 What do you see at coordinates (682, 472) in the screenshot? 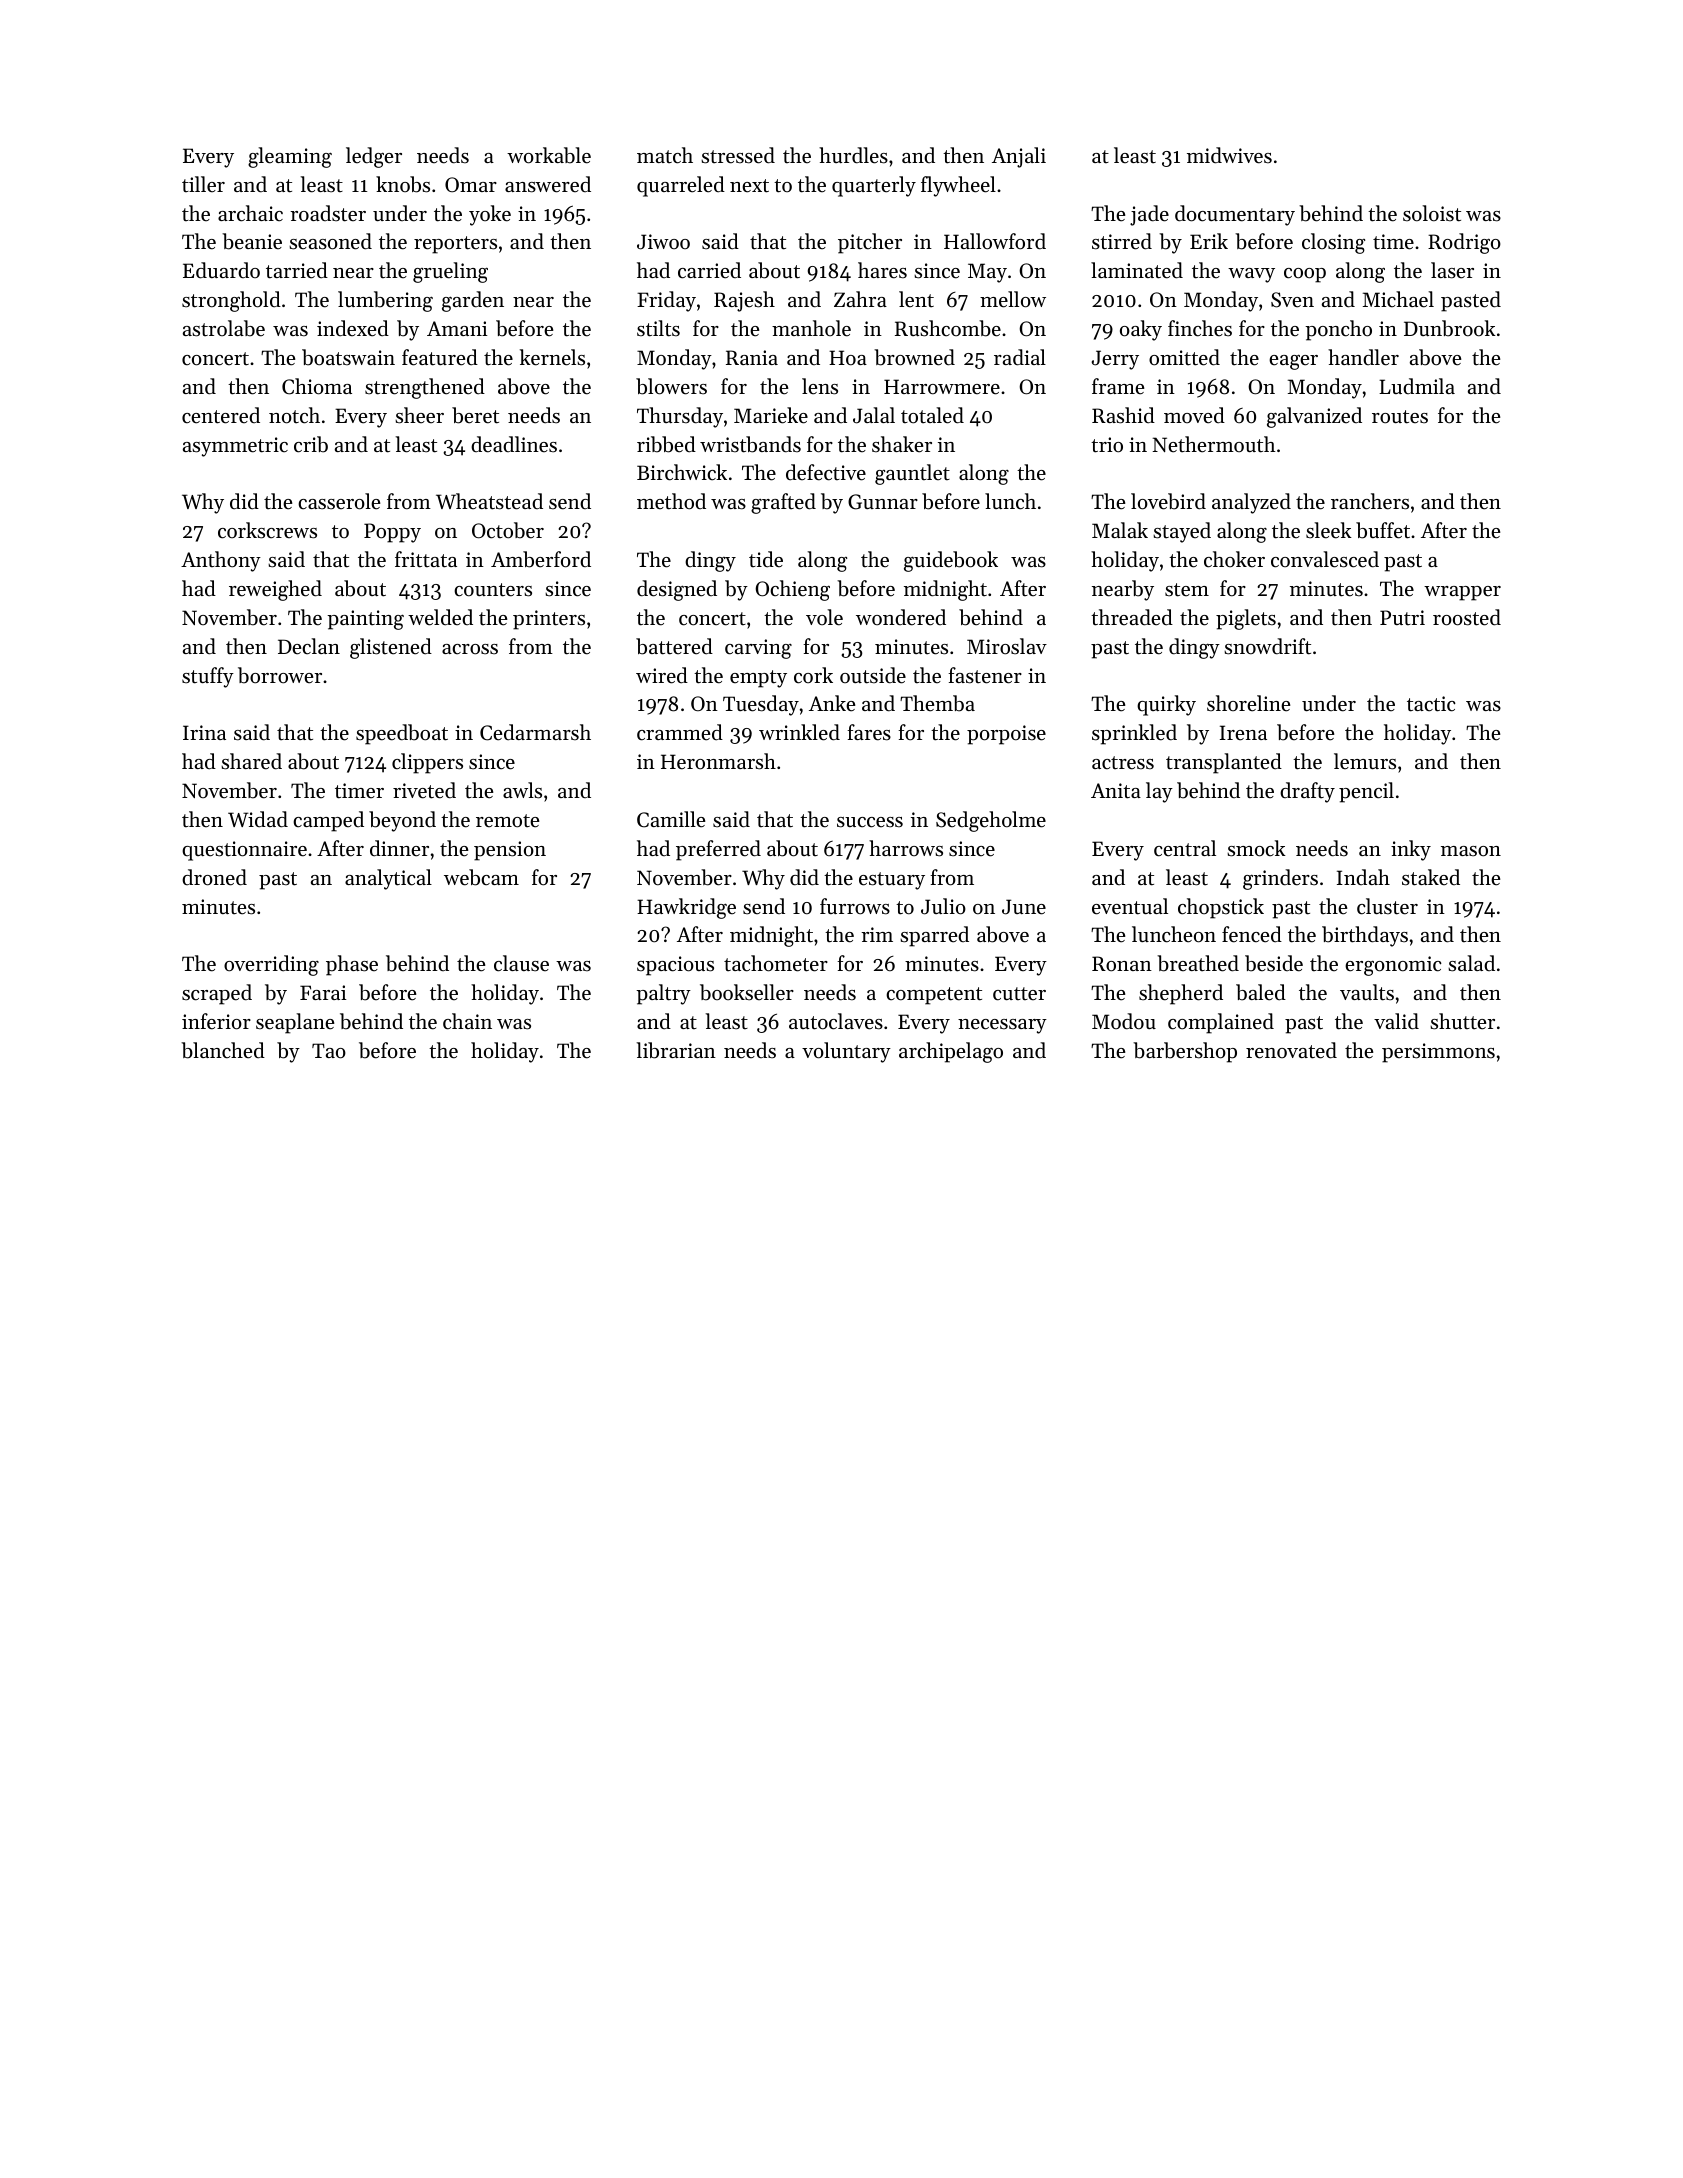
I see `Birchwick` at bounding box center [682, 472].
